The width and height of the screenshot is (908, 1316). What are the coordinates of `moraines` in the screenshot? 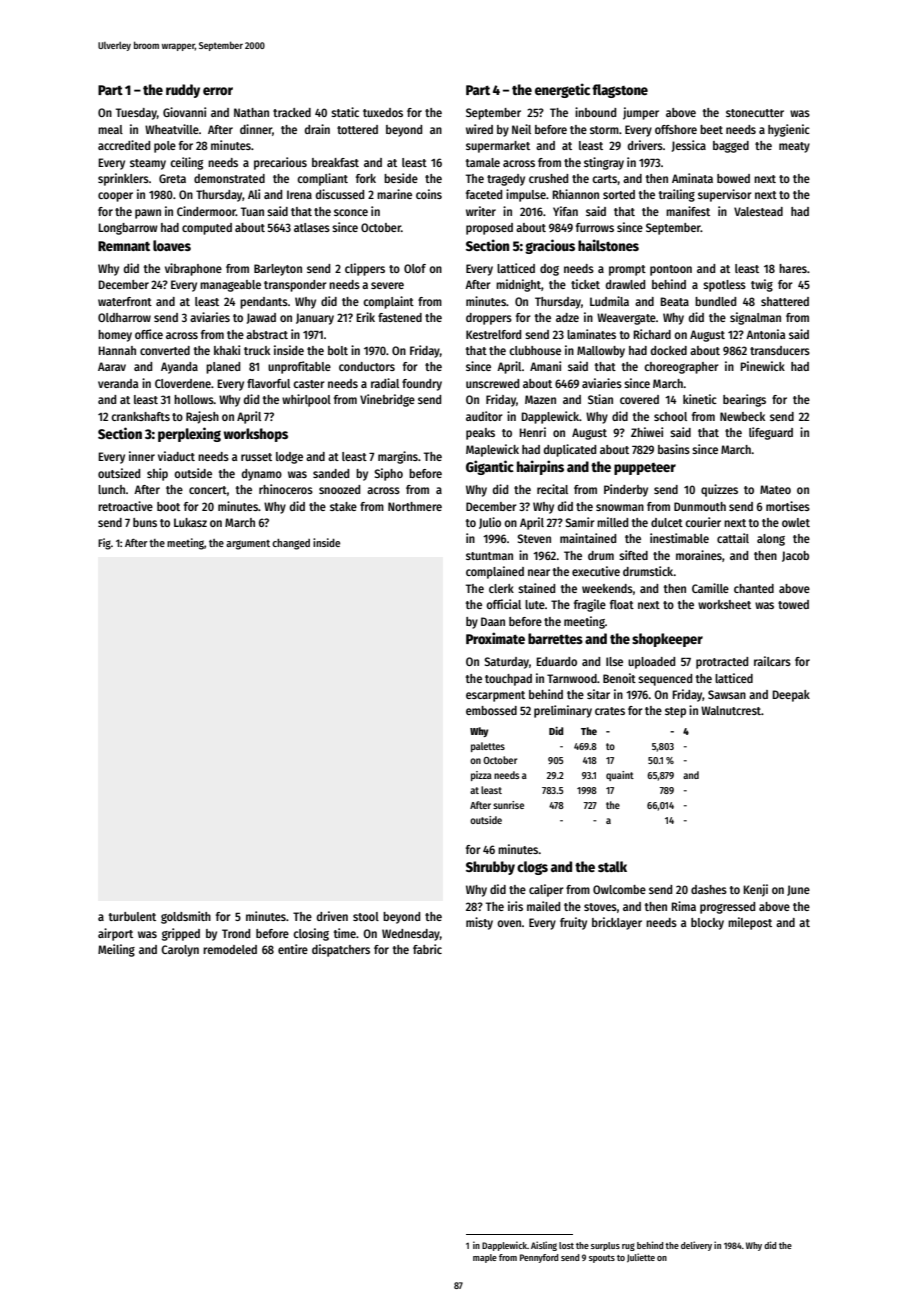 It's located at (699, 555).
